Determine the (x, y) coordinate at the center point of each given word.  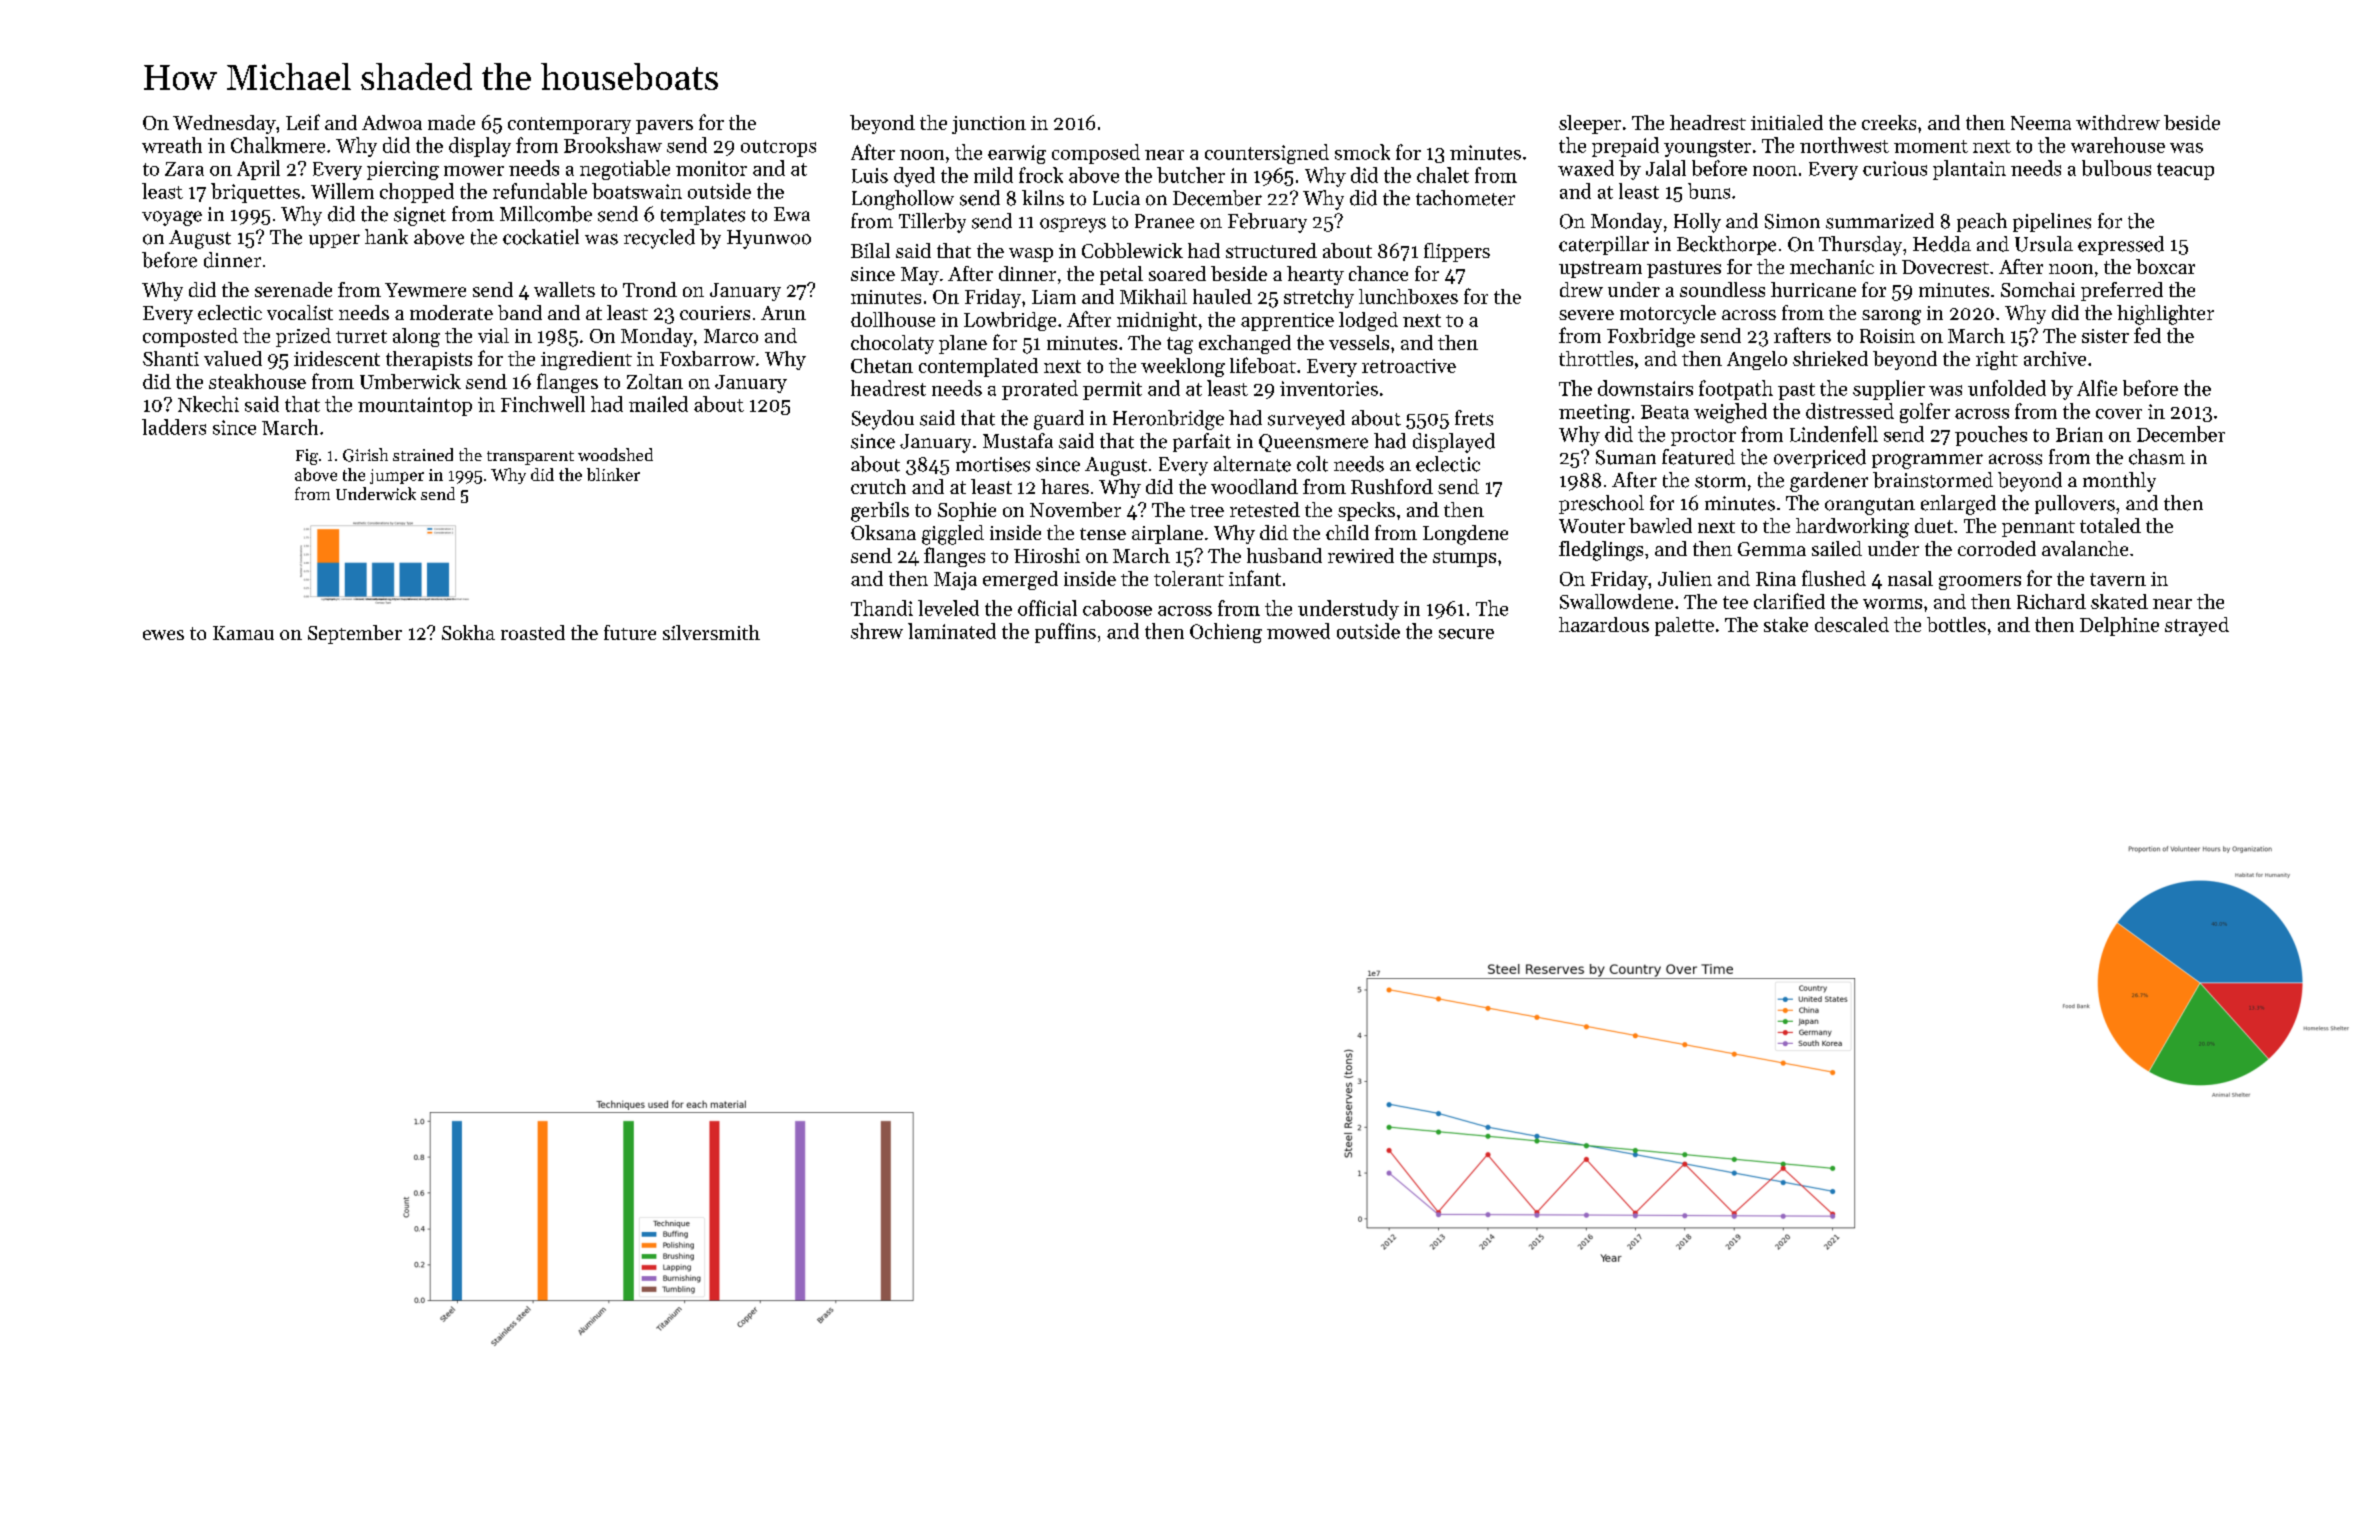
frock (1041, 175)
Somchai (2038, 289)
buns (1709, 191)
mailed (658, 404)
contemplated (978, 367)
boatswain (637, 191)
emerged (1020, 580)
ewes (163, 635)
